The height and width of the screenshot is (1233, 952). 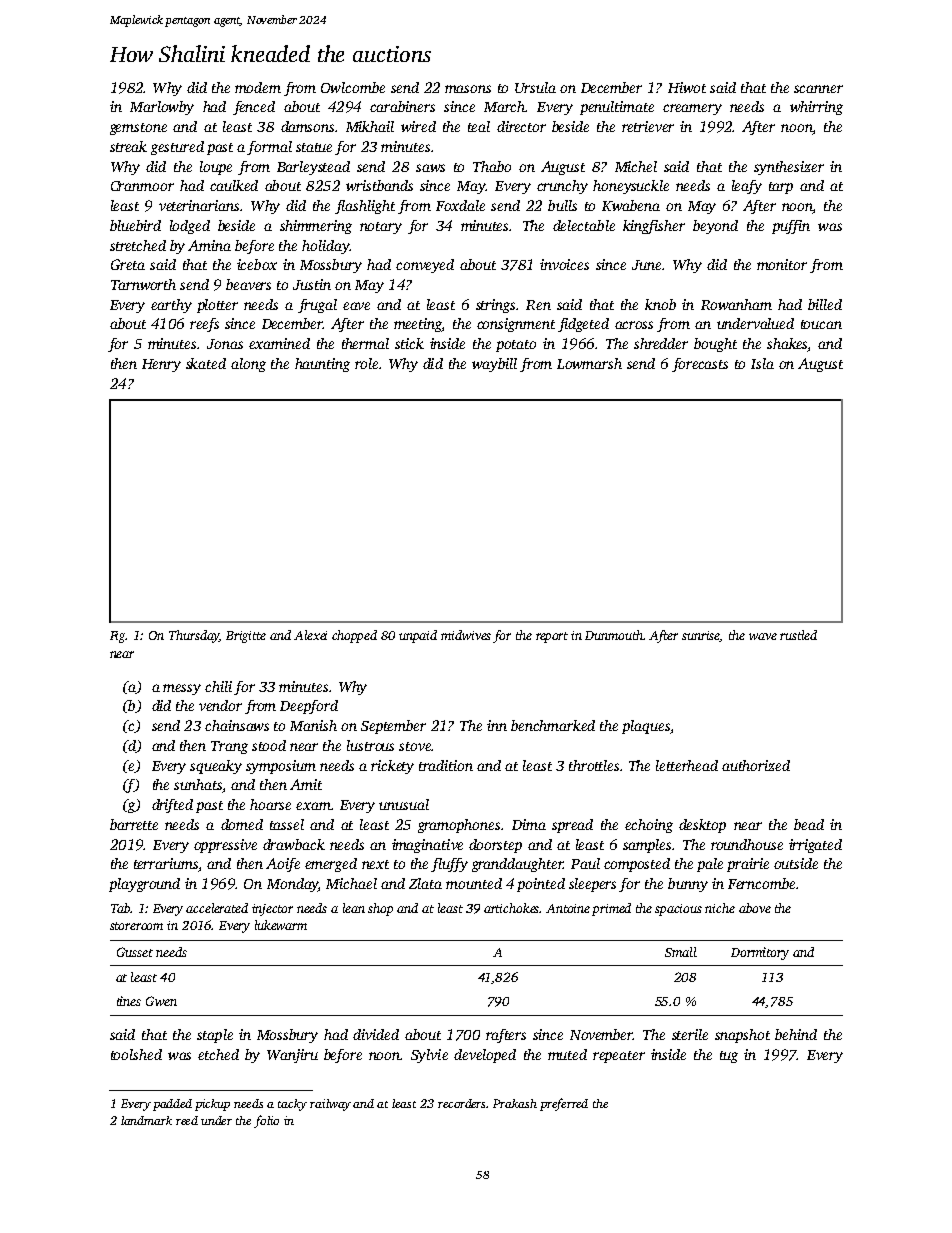 I want to click on whirring, so click(x=816, y=108).
